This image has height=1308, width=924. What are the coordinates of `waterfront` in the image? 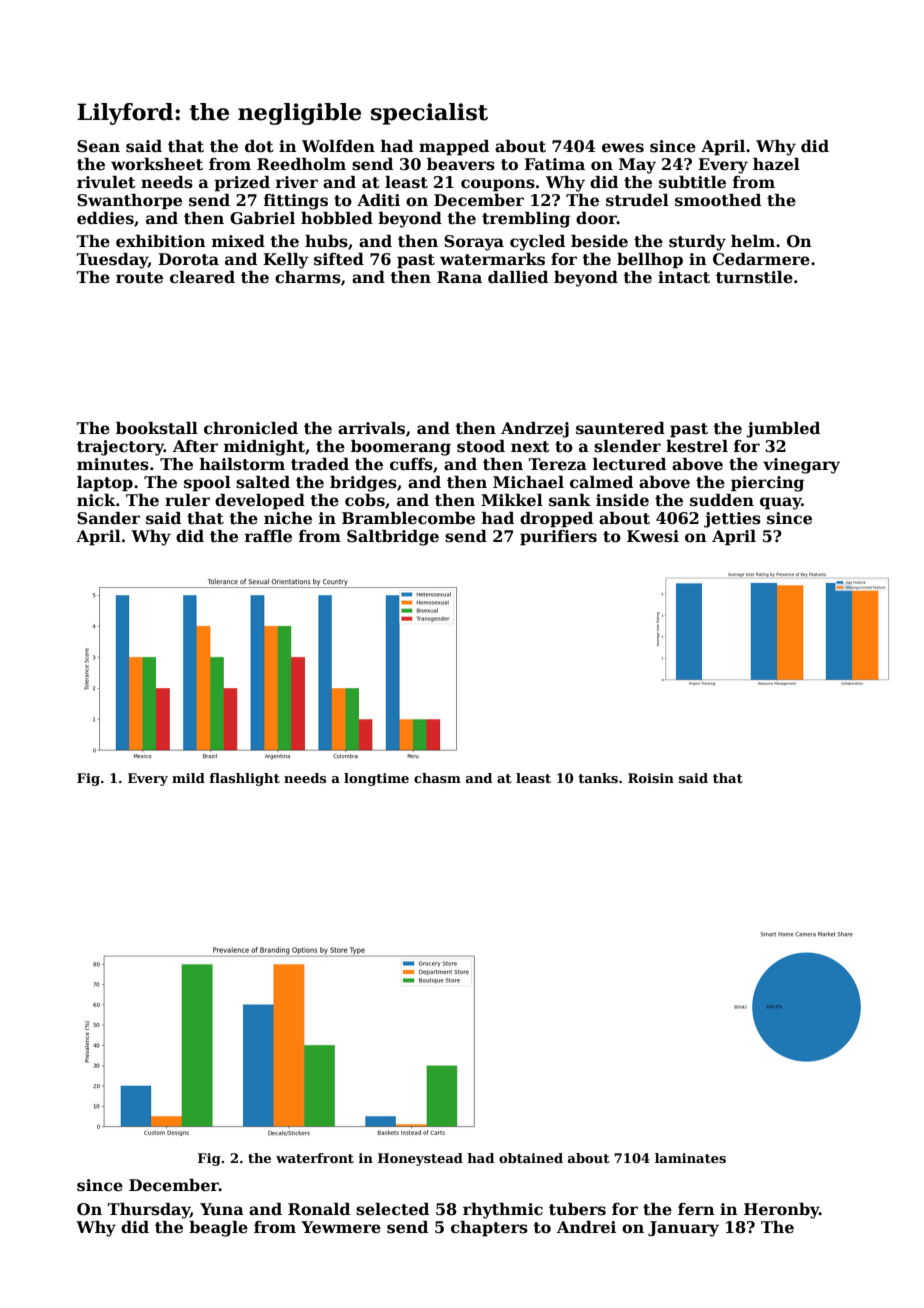 It's located at (315, 1158).
